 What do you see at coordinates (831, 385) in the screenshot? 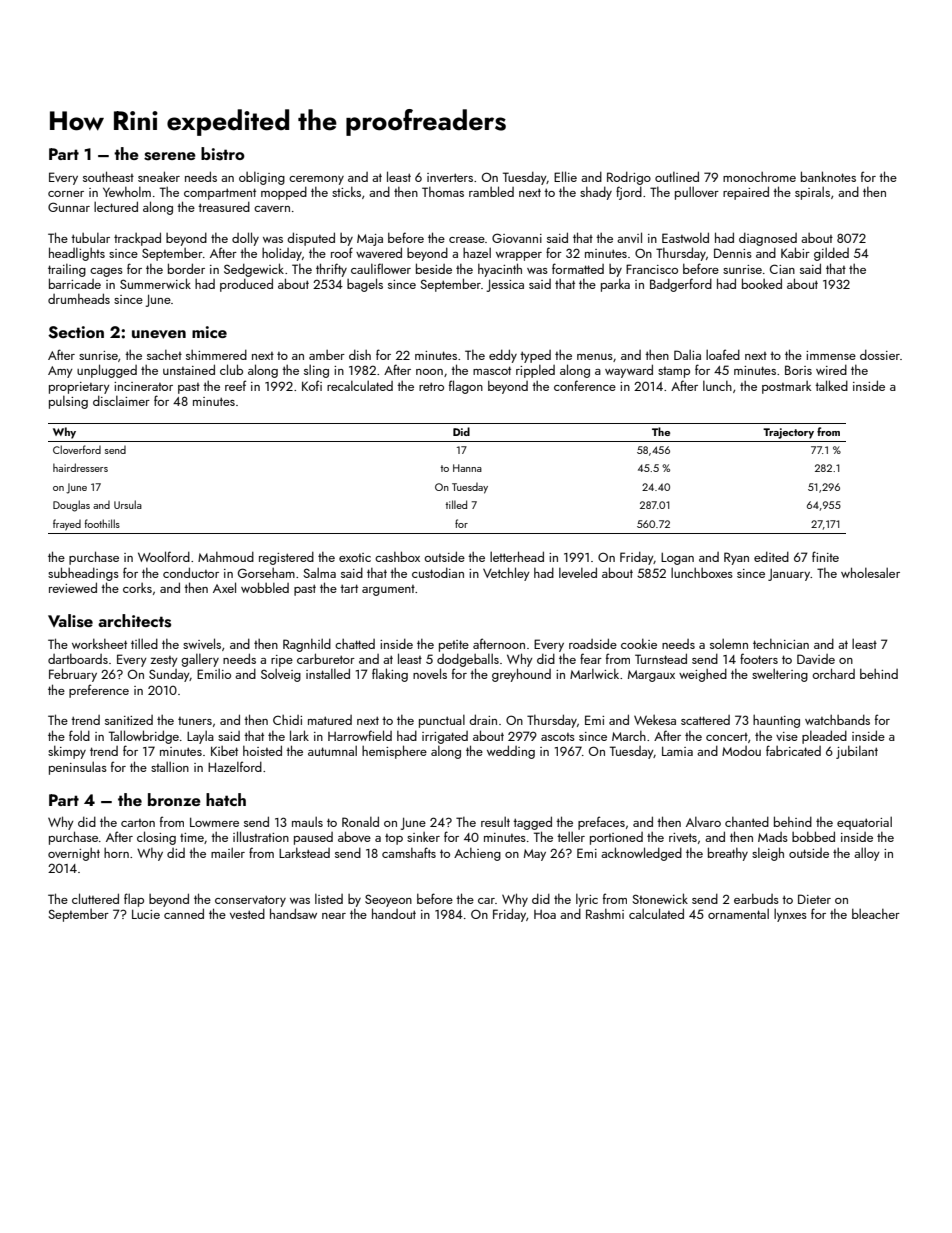
I see `talked` at bounding box center [831, 385].
